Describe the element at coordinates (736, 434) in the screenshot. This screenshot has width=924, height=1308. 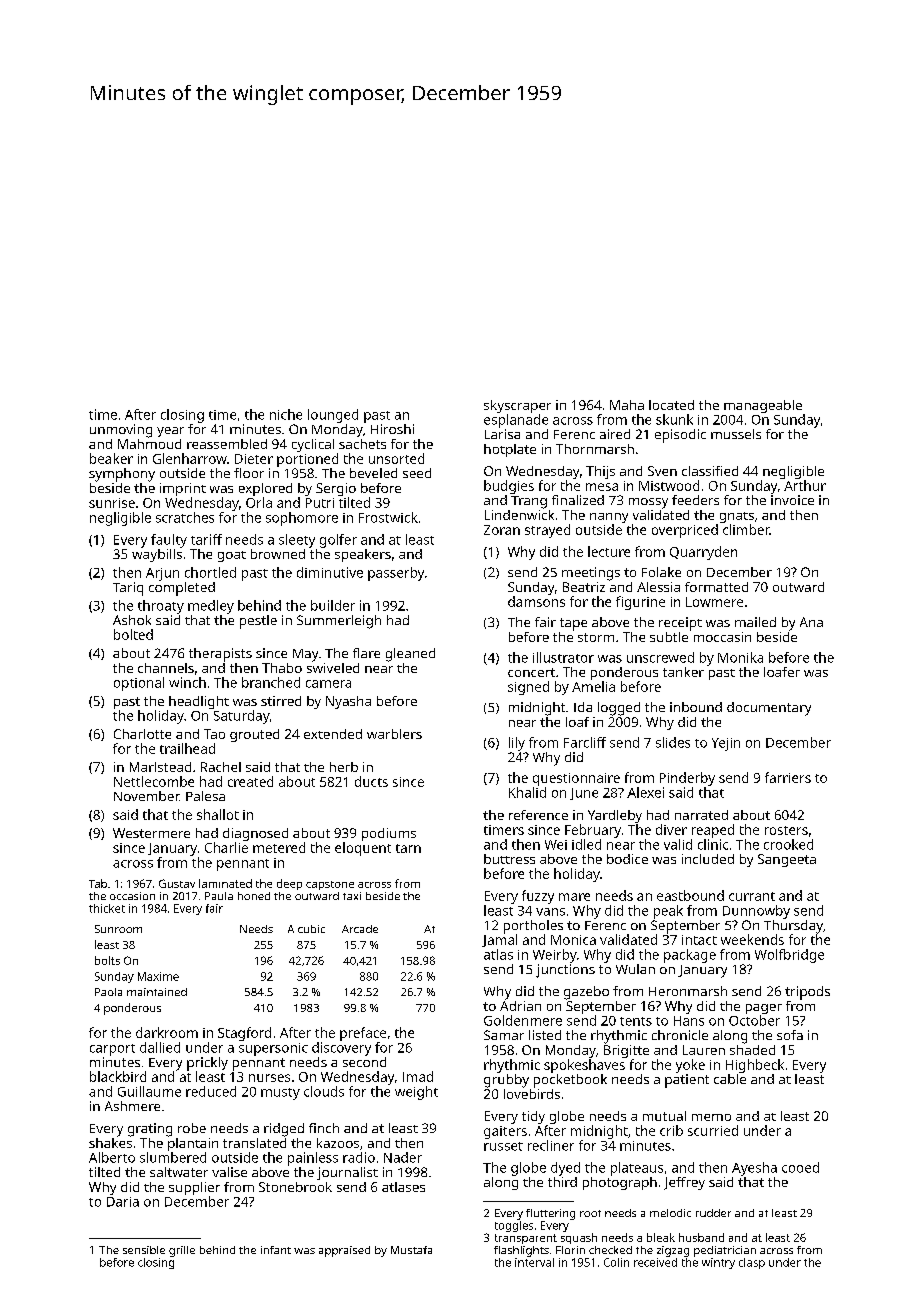
I see `mussels` at that location.
